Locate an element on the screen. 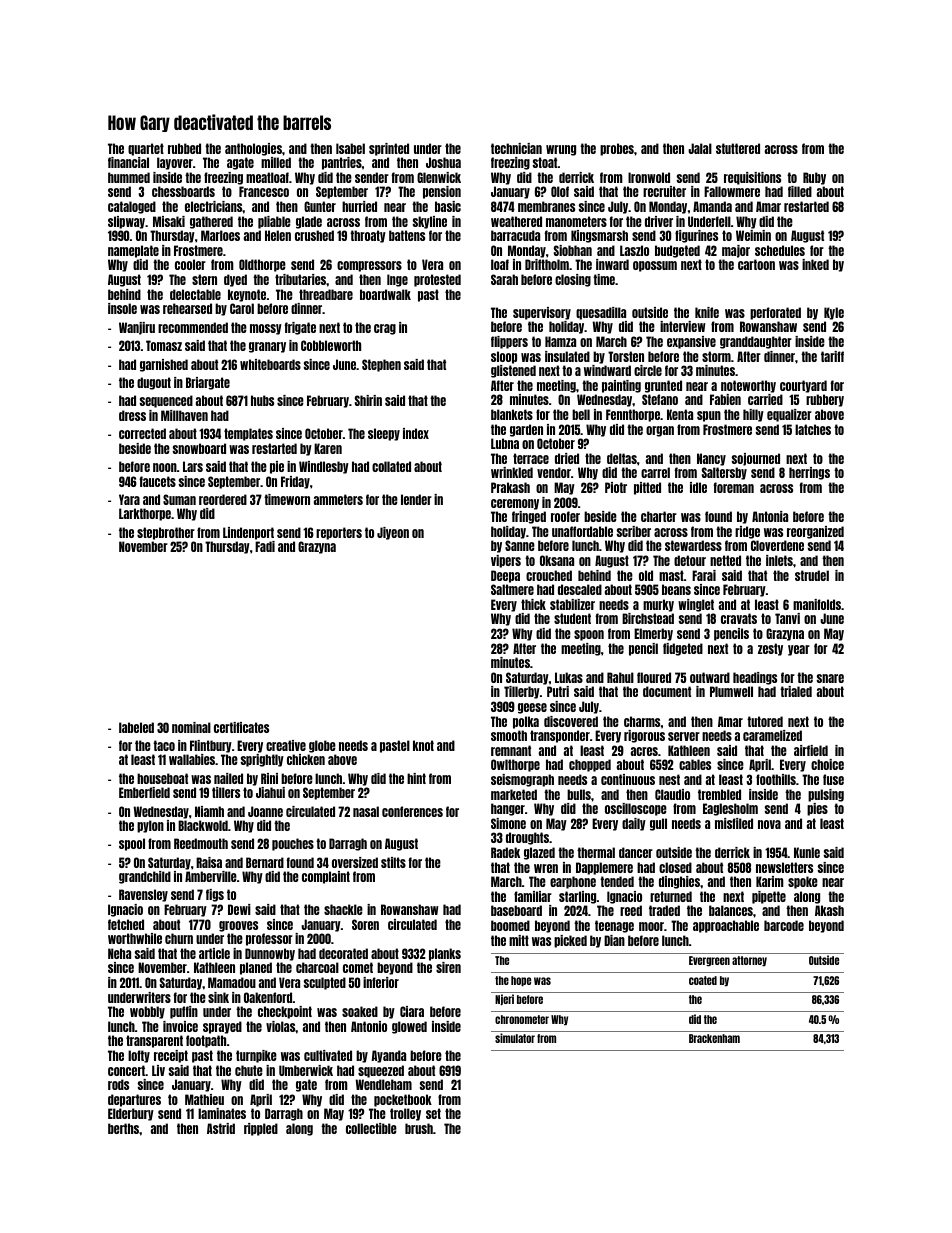 The height and width of the screenshot is (1233, 952). wrung is located at coordinates (561, 150).
